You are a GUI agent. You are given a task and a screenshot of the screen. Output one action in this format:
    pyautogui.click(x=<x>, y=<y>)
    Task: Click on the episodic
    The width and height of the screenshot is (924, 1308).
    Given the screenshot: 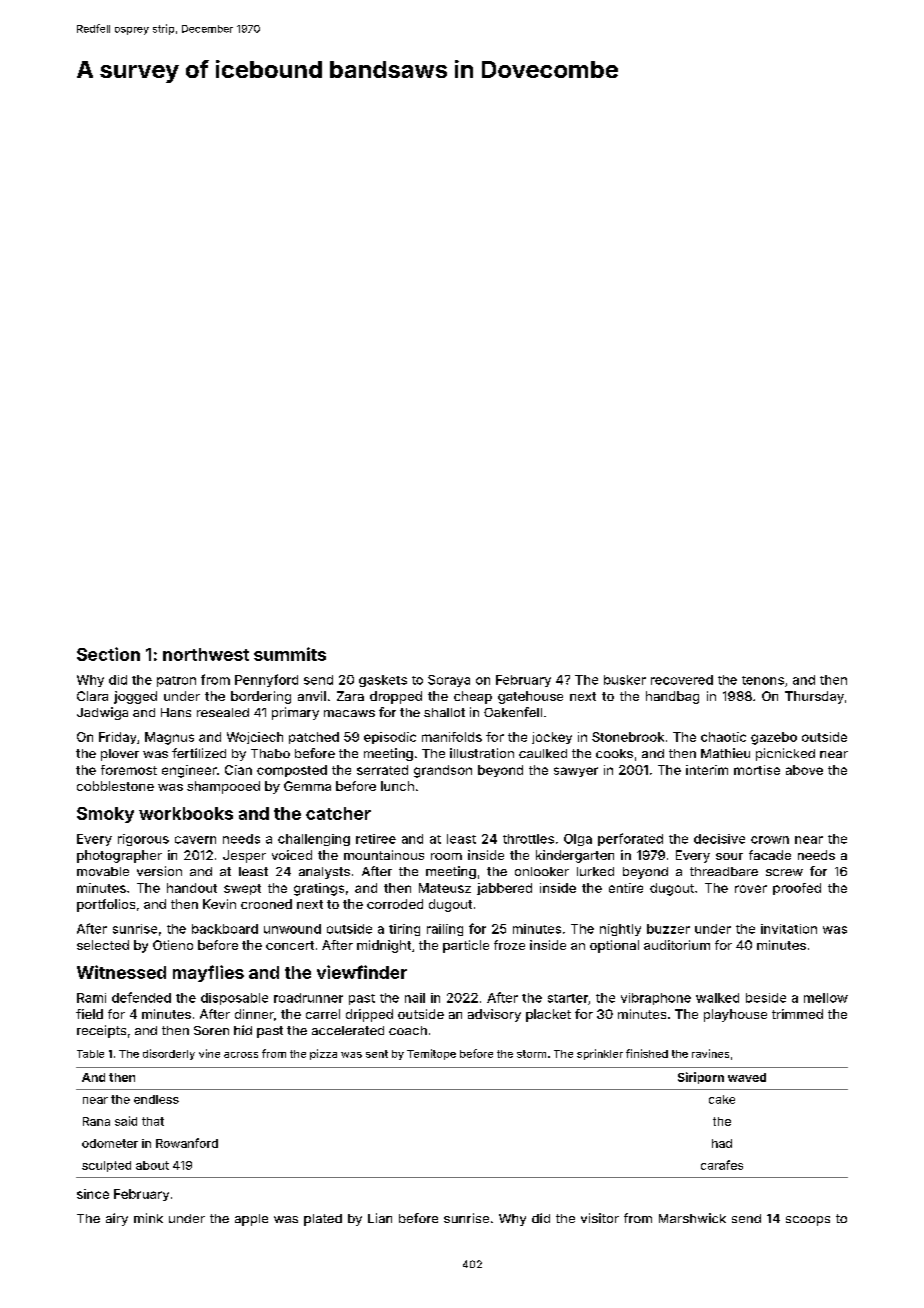 What is the action you would take?
    pyautogui.click(x=390, y=738)
